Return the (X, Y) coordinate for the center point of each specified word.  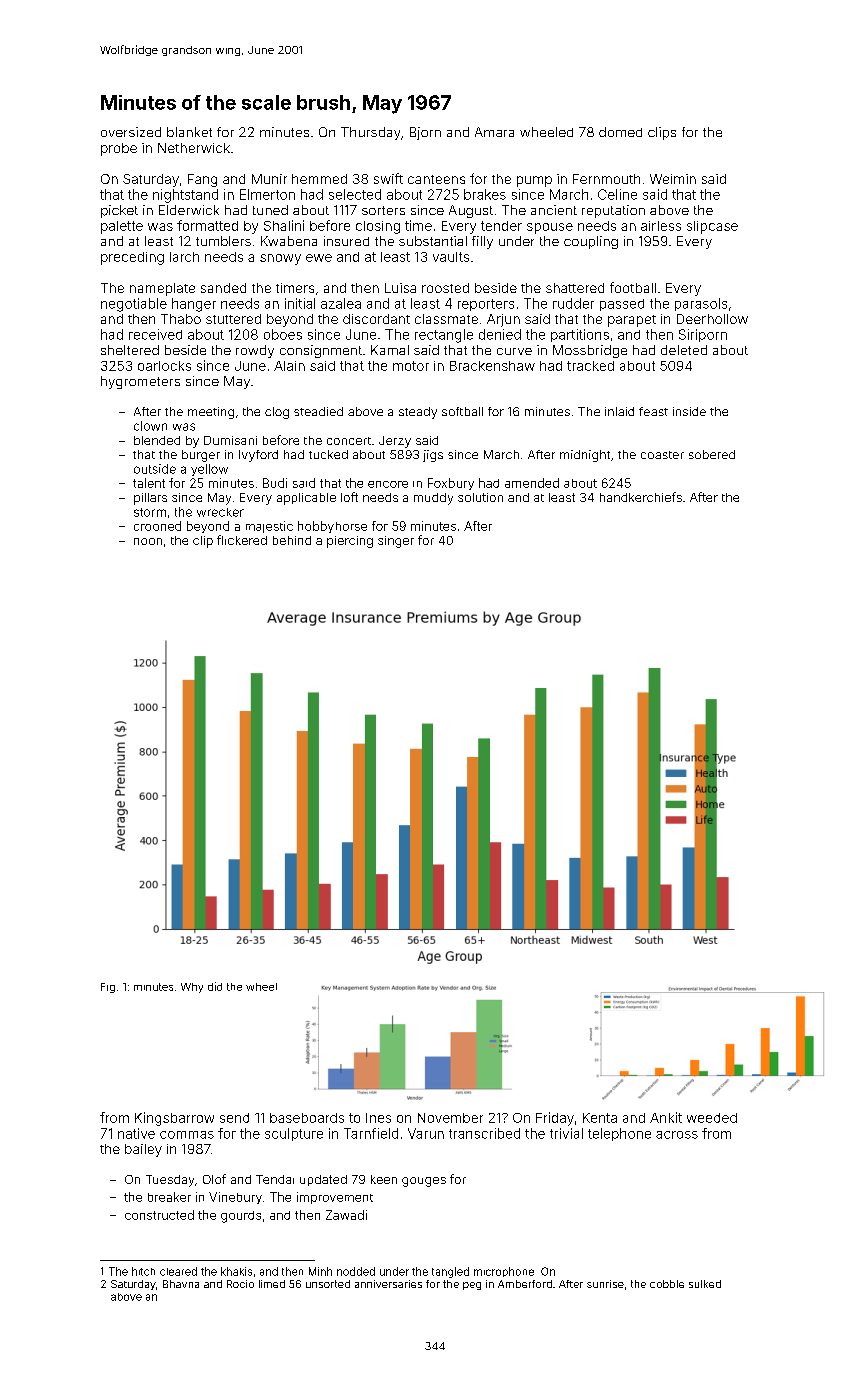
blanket (189, 132)
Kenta (600, 1118)
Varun (426, 1133)
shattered (575, 288)
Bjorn (425, 133)
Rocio (240, 1284)
